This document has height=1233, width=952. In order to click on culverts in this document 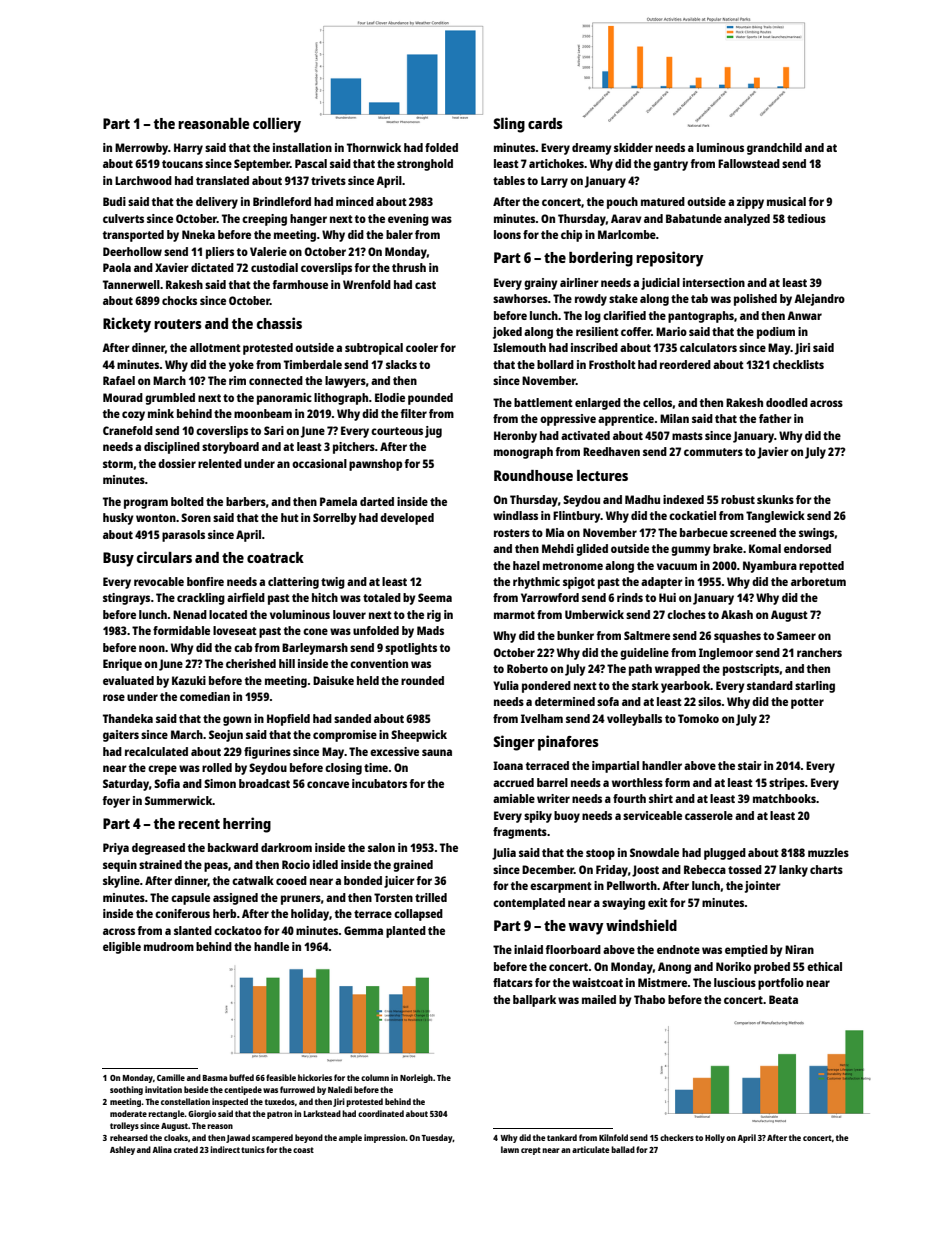, I will do `click(123, 218)`.
